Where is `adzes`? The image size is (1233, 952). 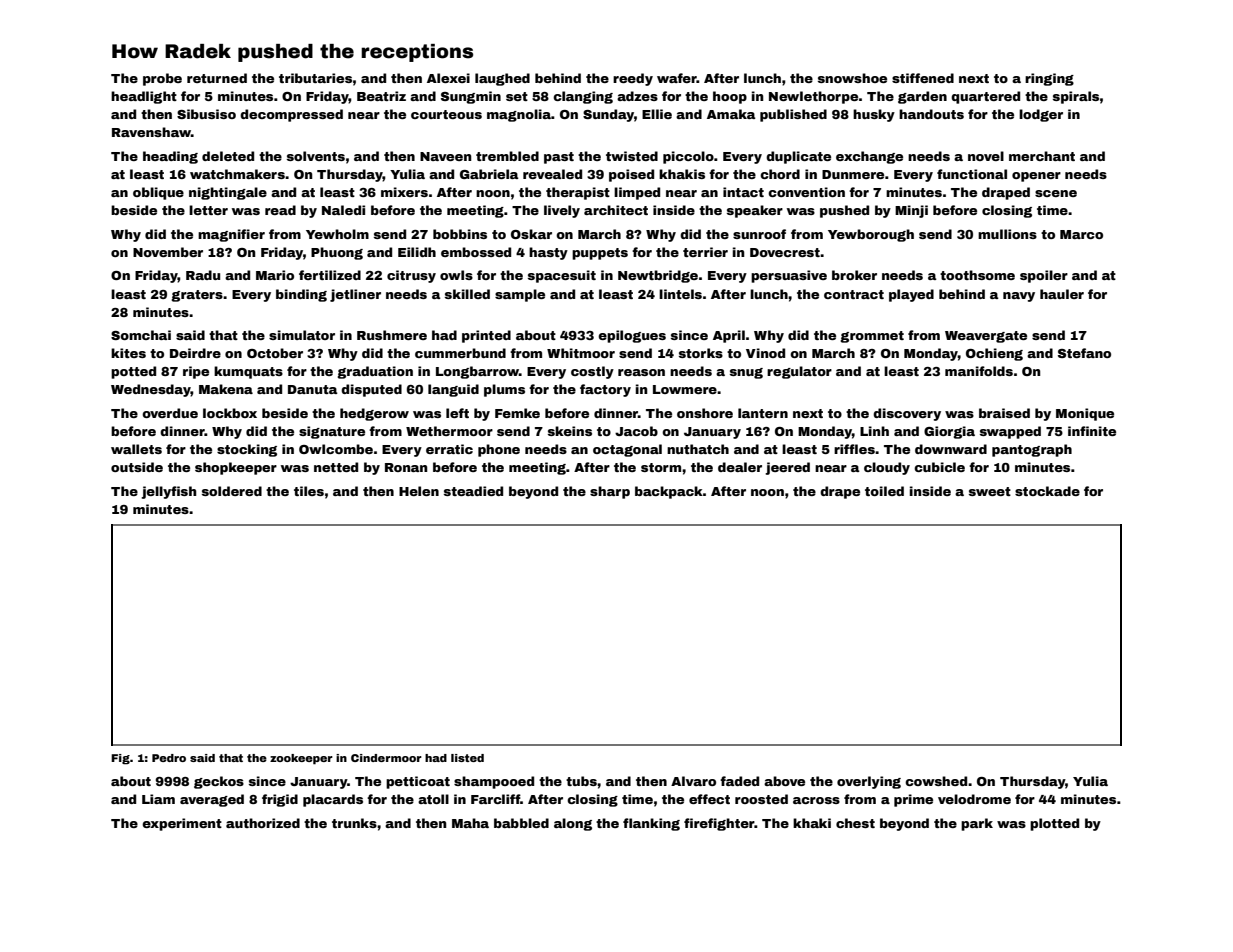 adzes is located at coordinates (637, 96).
